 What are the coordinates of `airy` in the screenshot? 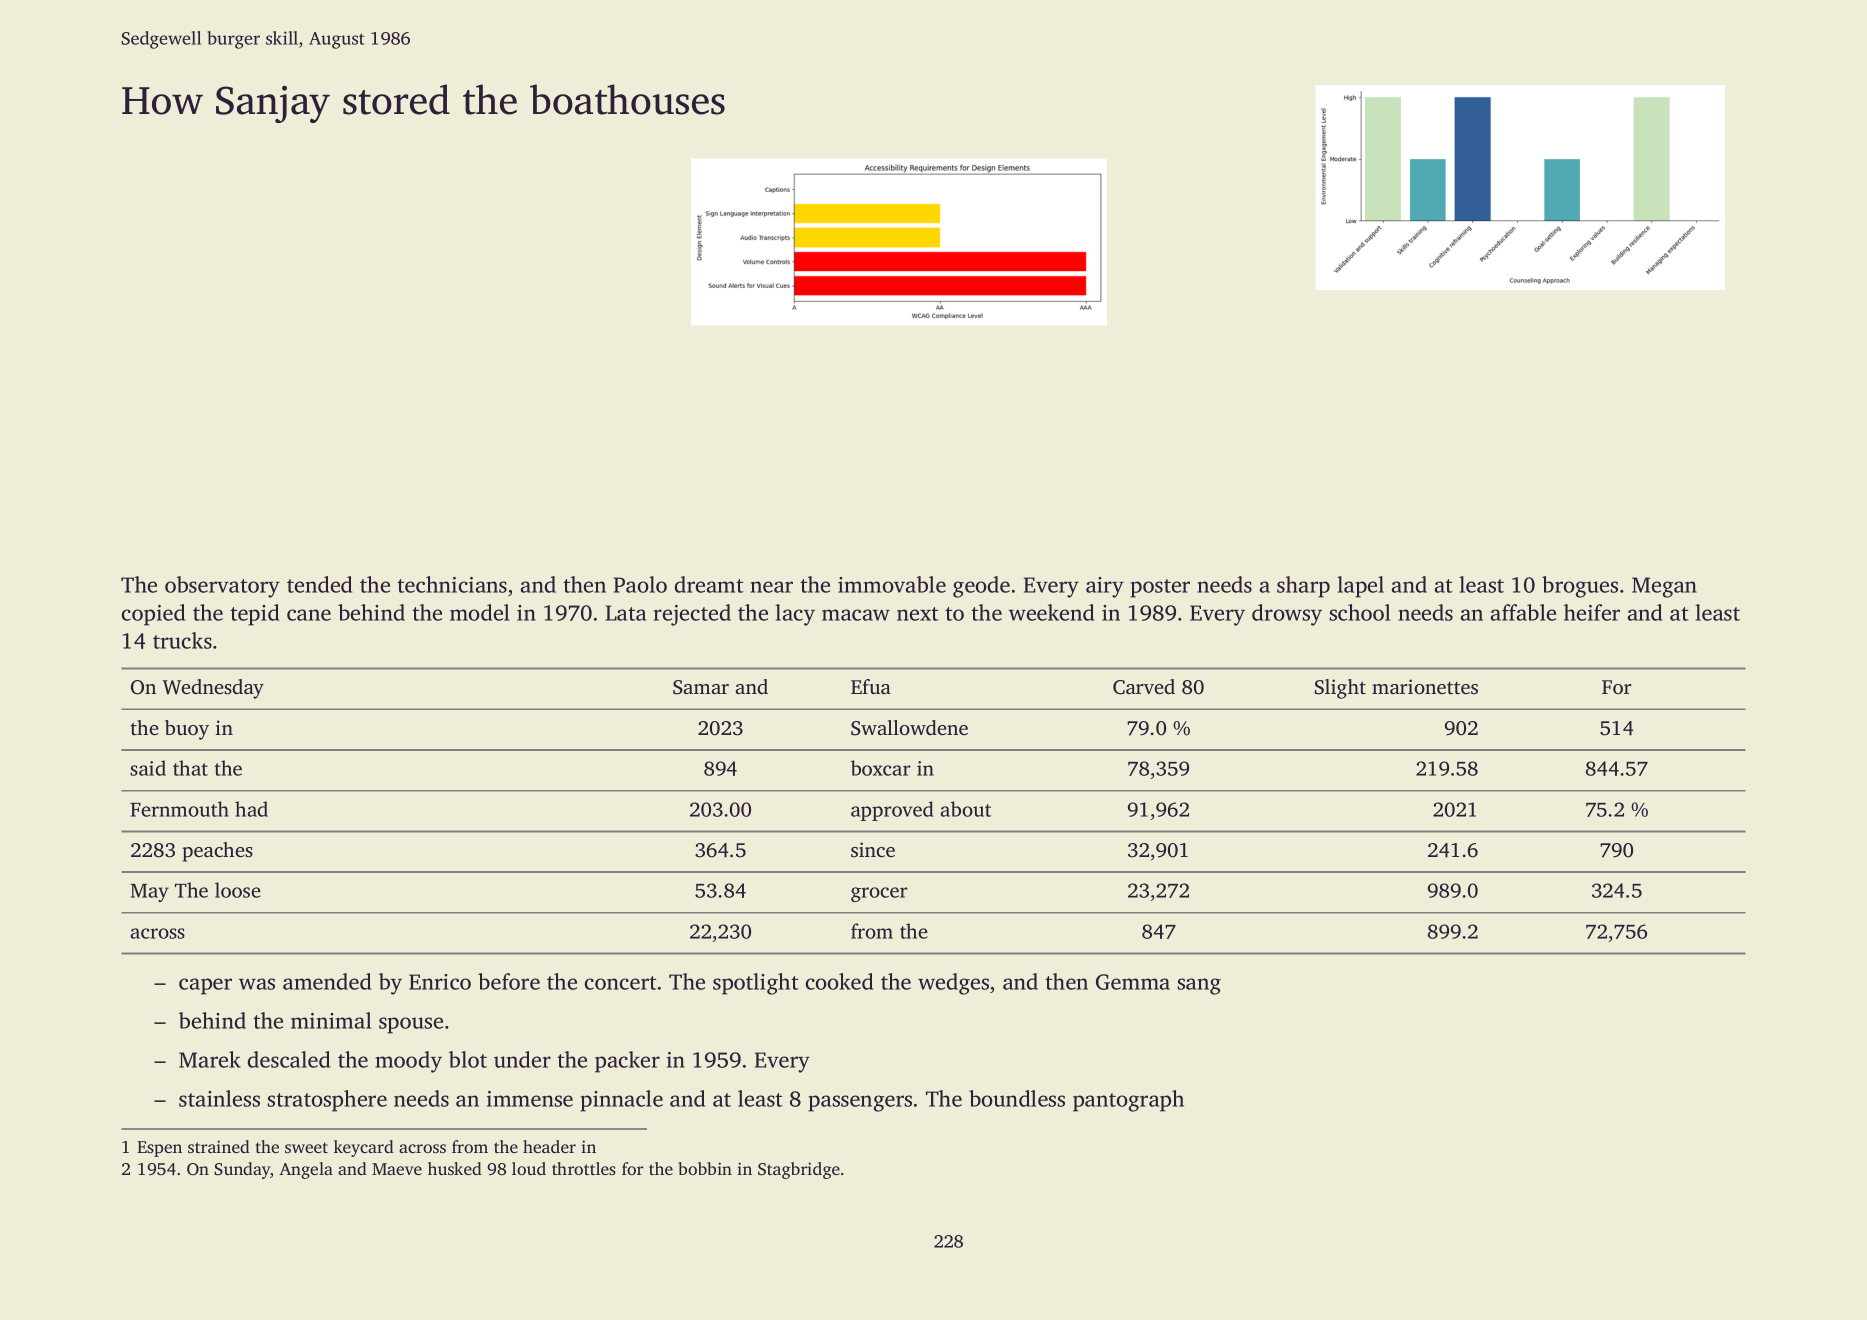 It's located at (1105, 587).
